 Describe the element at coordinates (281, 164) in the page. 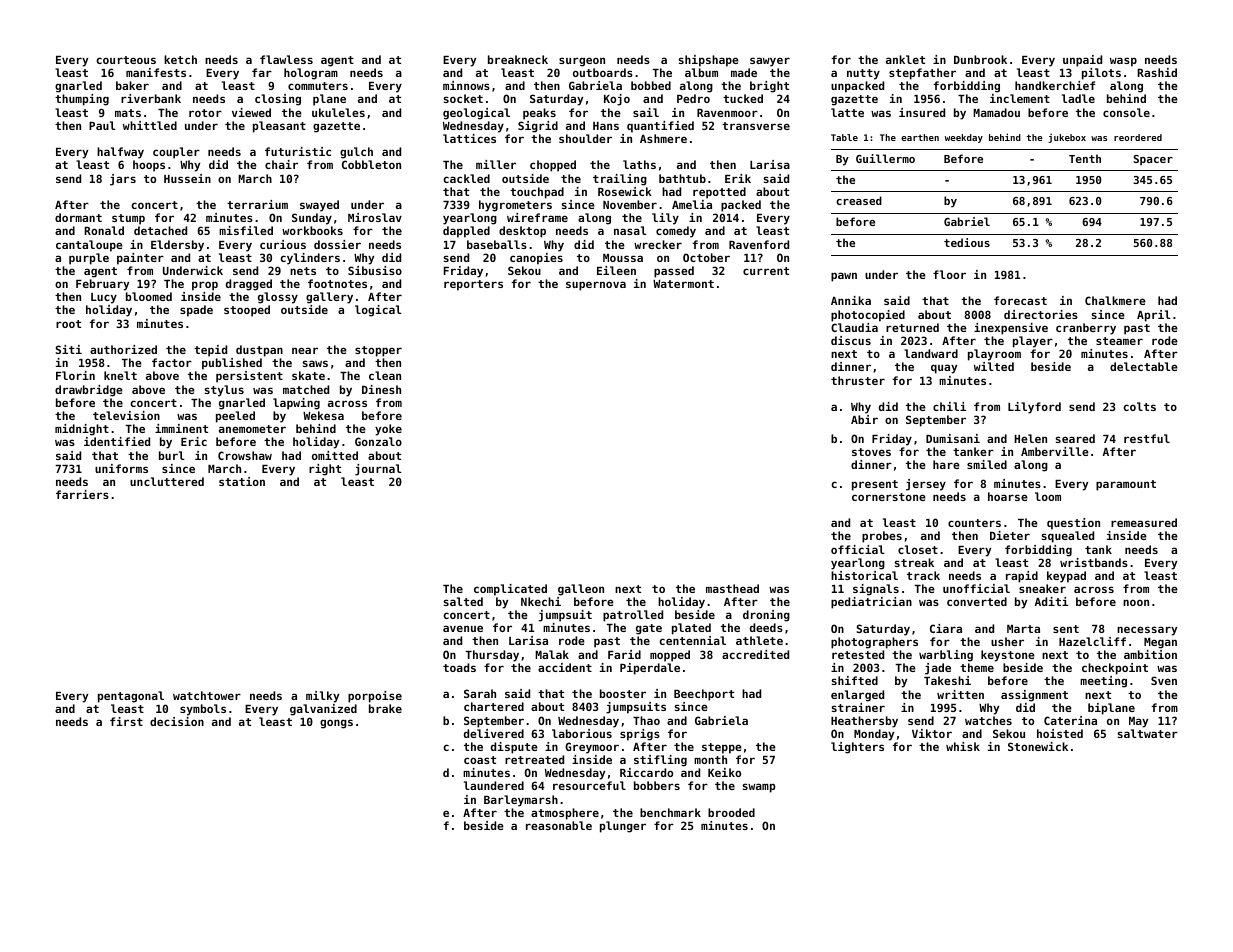

I see `chair` at that location.
